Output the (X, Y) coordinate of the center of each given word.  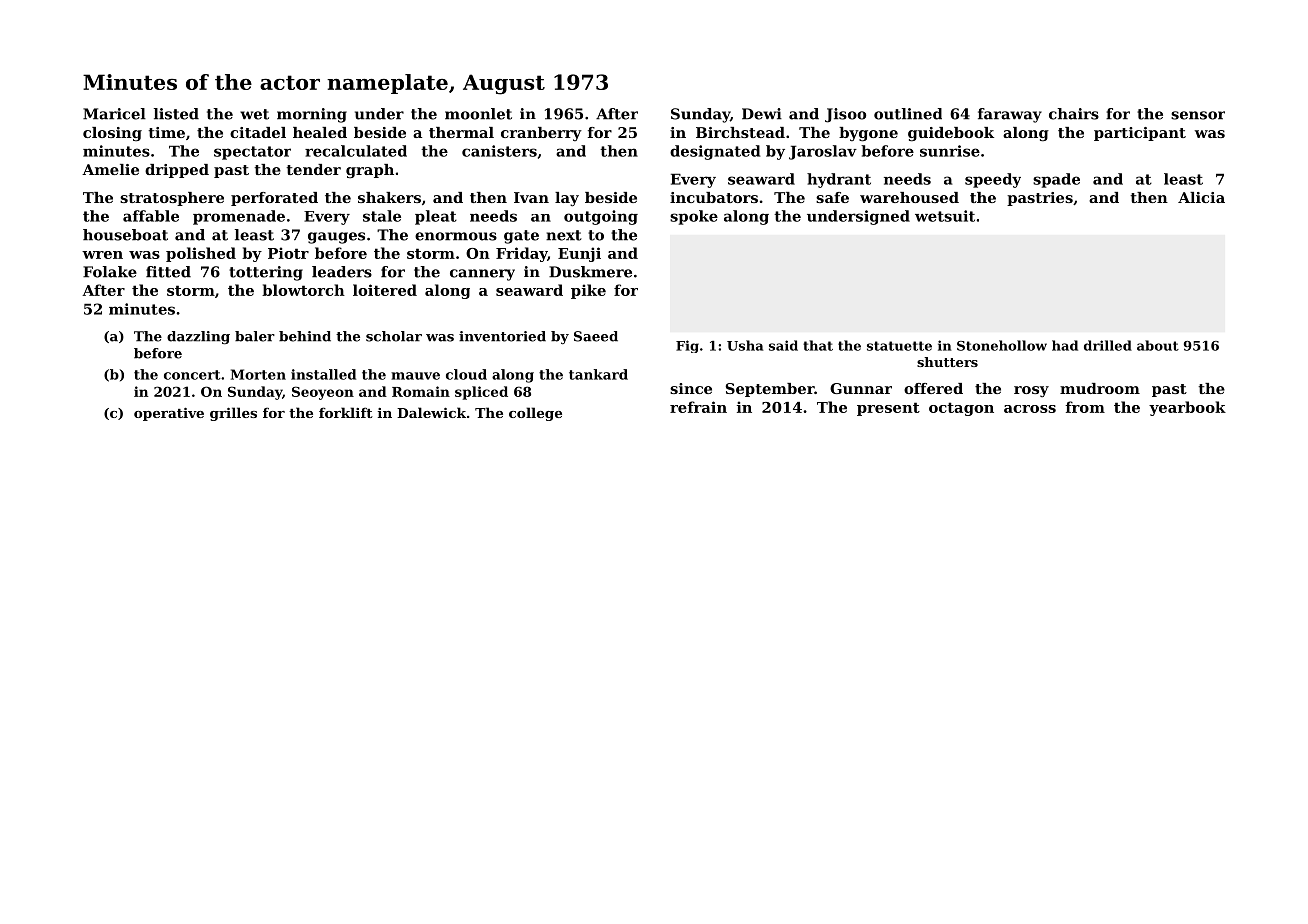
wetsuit (945, 216)
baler (255, 336)
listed (176, 114)
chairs (1074, 114)
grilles (233, 414)
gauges (336, 238)
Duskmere (590, 272)
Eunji (579, 254)
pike (588, 291)
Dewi (762, 114)
